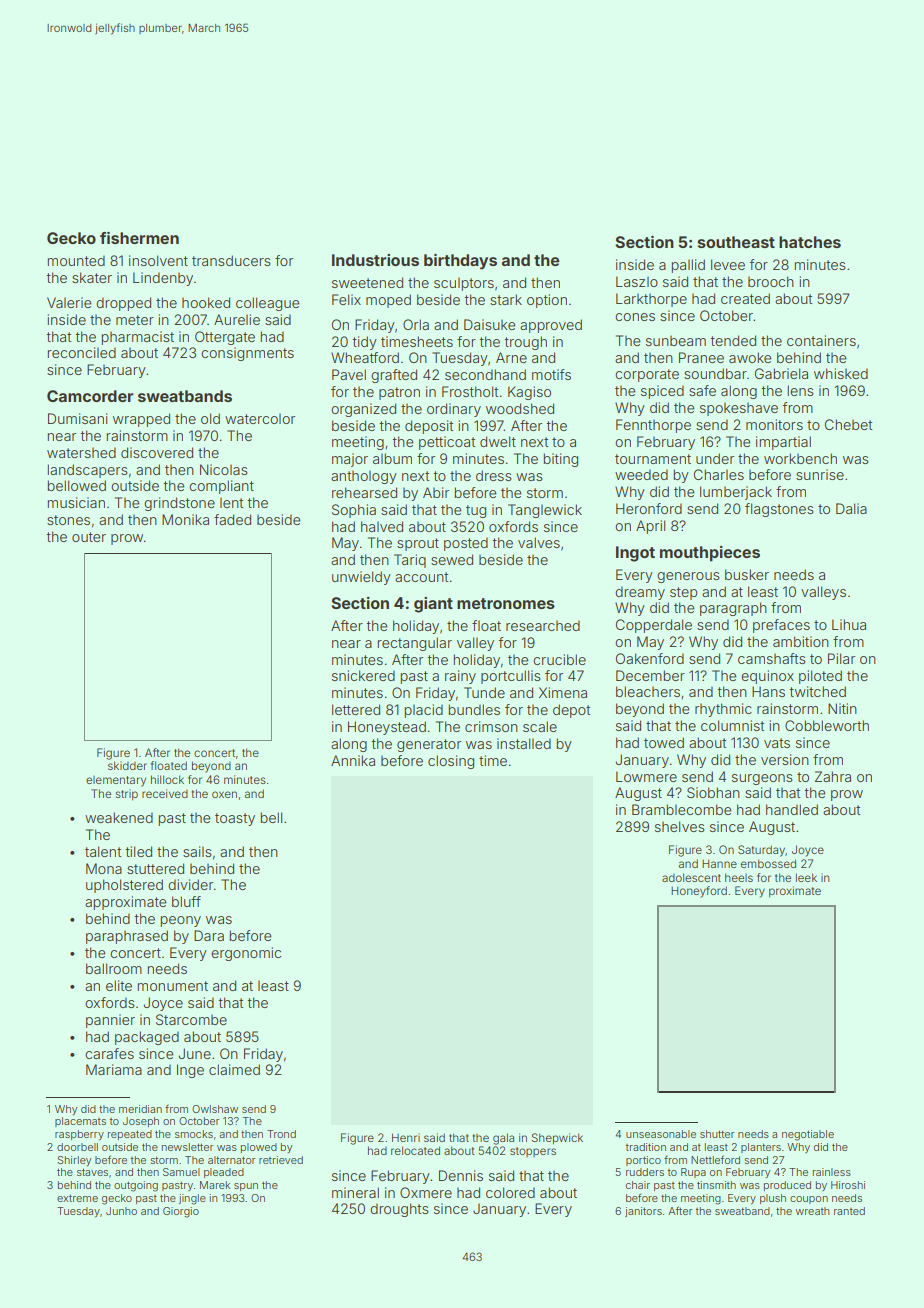  I want to click on fishermen, so click(139, 238).
